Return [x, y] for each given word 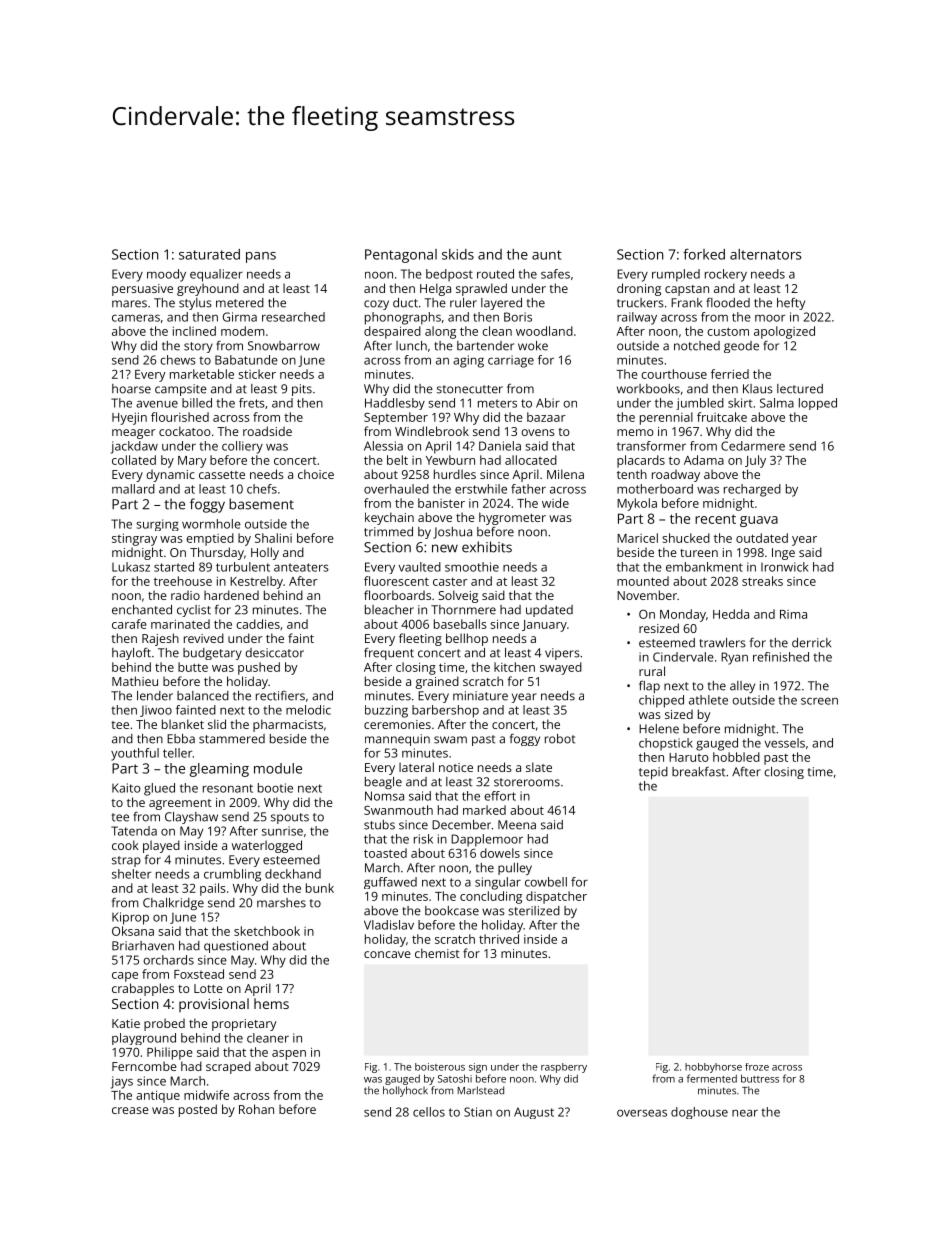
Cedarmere [753, 446]
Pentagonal [401, 256]
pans [261, 257]
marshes [281, 903]
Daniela [500, 446]
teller [177, 753]
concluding [491, 897]
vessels [785, 743]
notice [456, 767]
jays [122, 1082]
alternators [766, 254]
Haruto [689, 757]
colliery [242, 447]
